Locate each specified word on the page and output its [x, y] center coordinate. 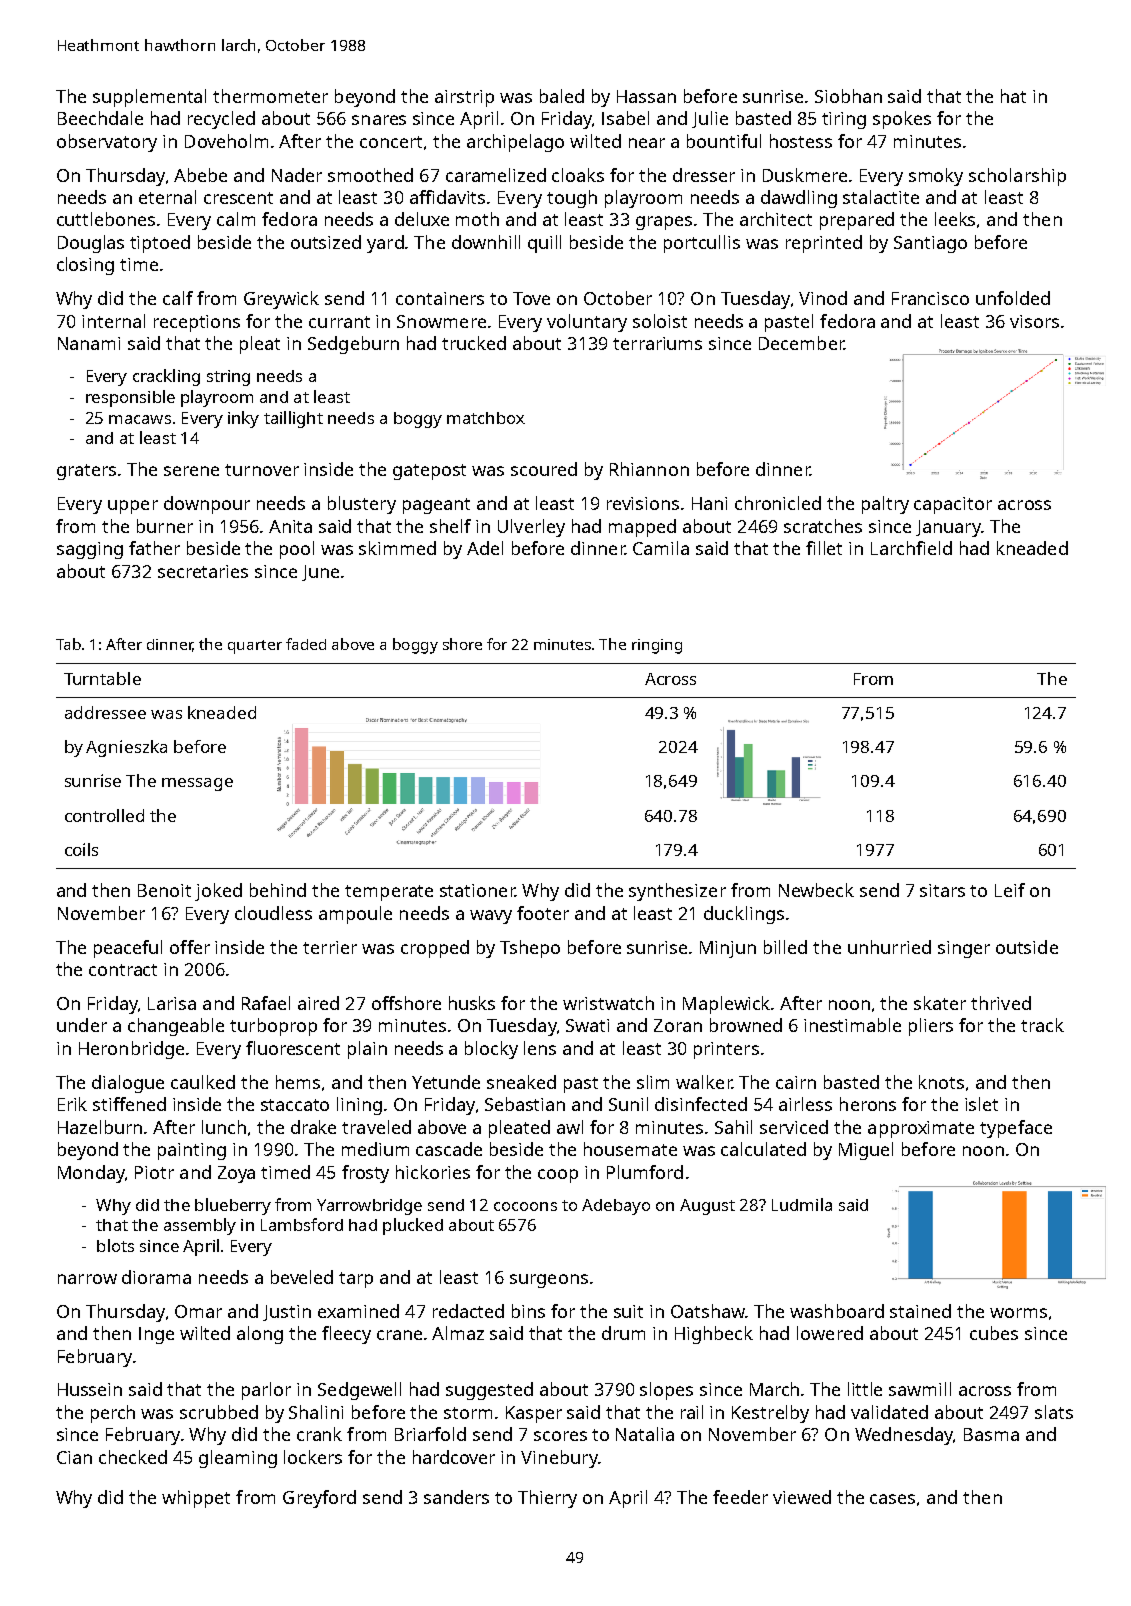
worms [1018, 1313]
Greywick [281, 300]
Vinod [823, 298]
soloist [660, 321]
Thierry [547, 1499]
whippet [196, 1499]
